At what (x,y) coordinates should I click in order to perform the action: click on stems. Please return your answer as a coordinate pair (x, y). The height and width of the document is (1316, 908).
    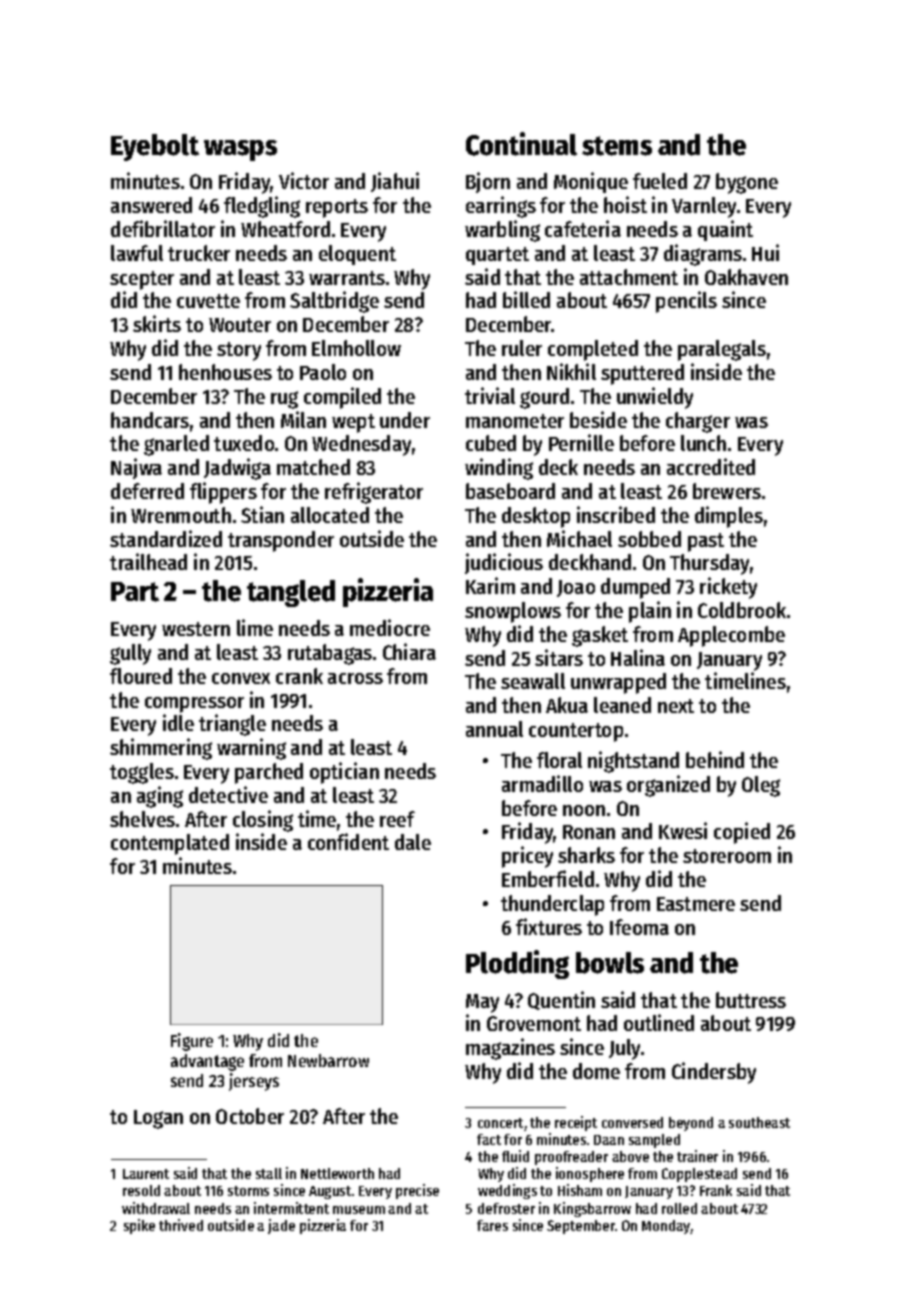
    Looking at the image, I should click on (617, 146).
